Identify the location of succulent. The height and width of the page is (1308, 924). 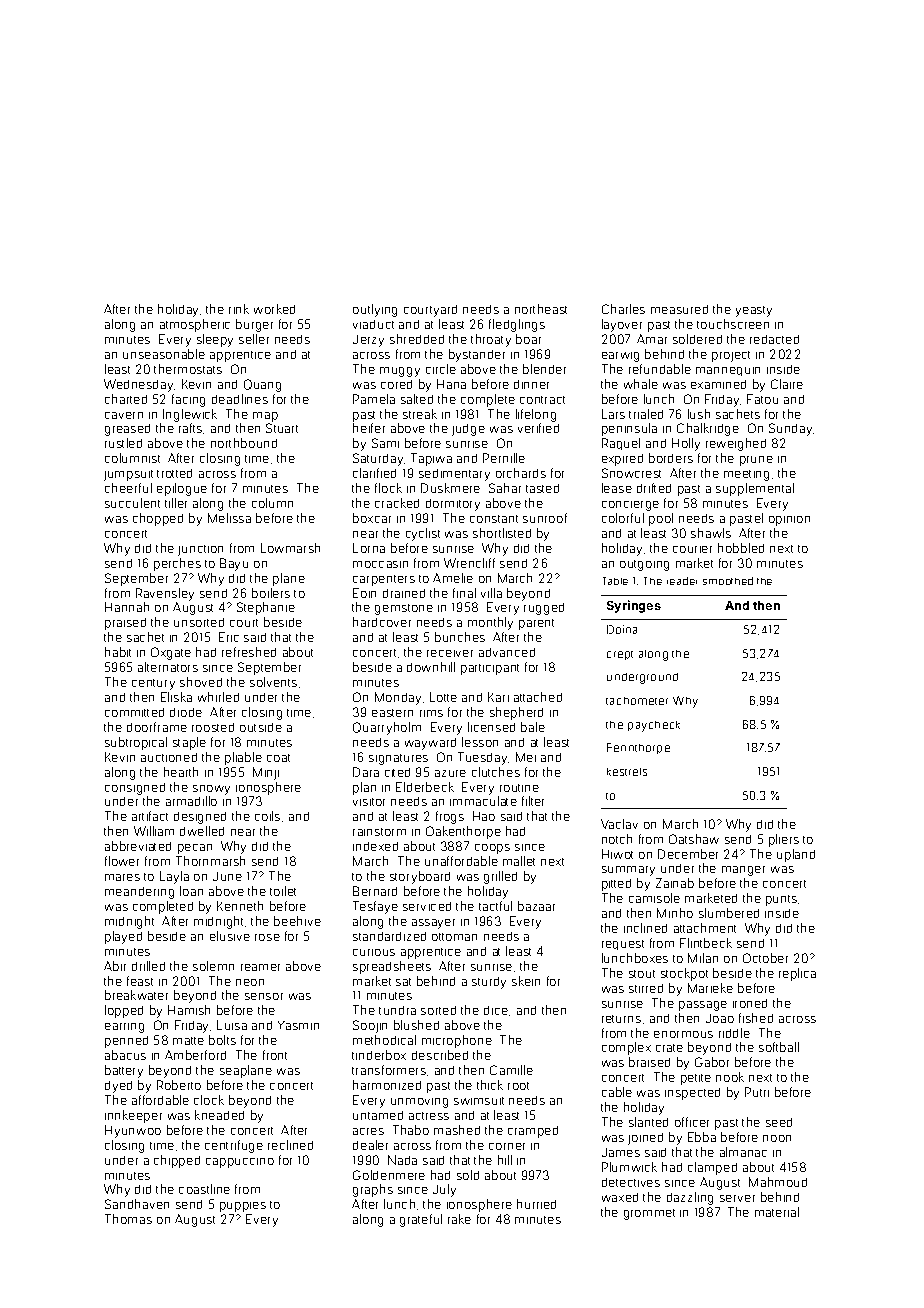
(132, 503).
